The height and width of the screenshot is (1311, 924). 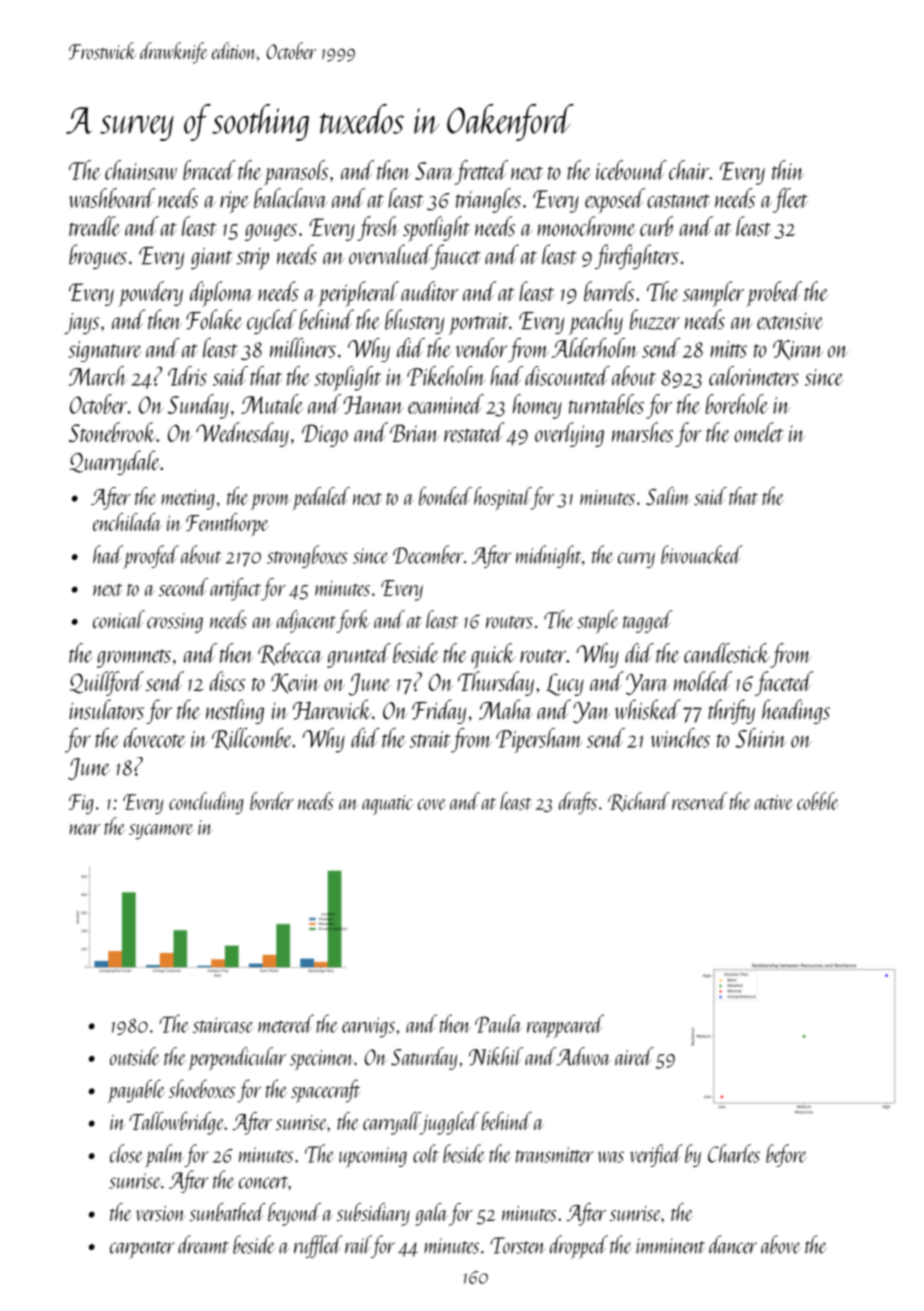 I want to click on fleet, so click(x=790, y=200).
